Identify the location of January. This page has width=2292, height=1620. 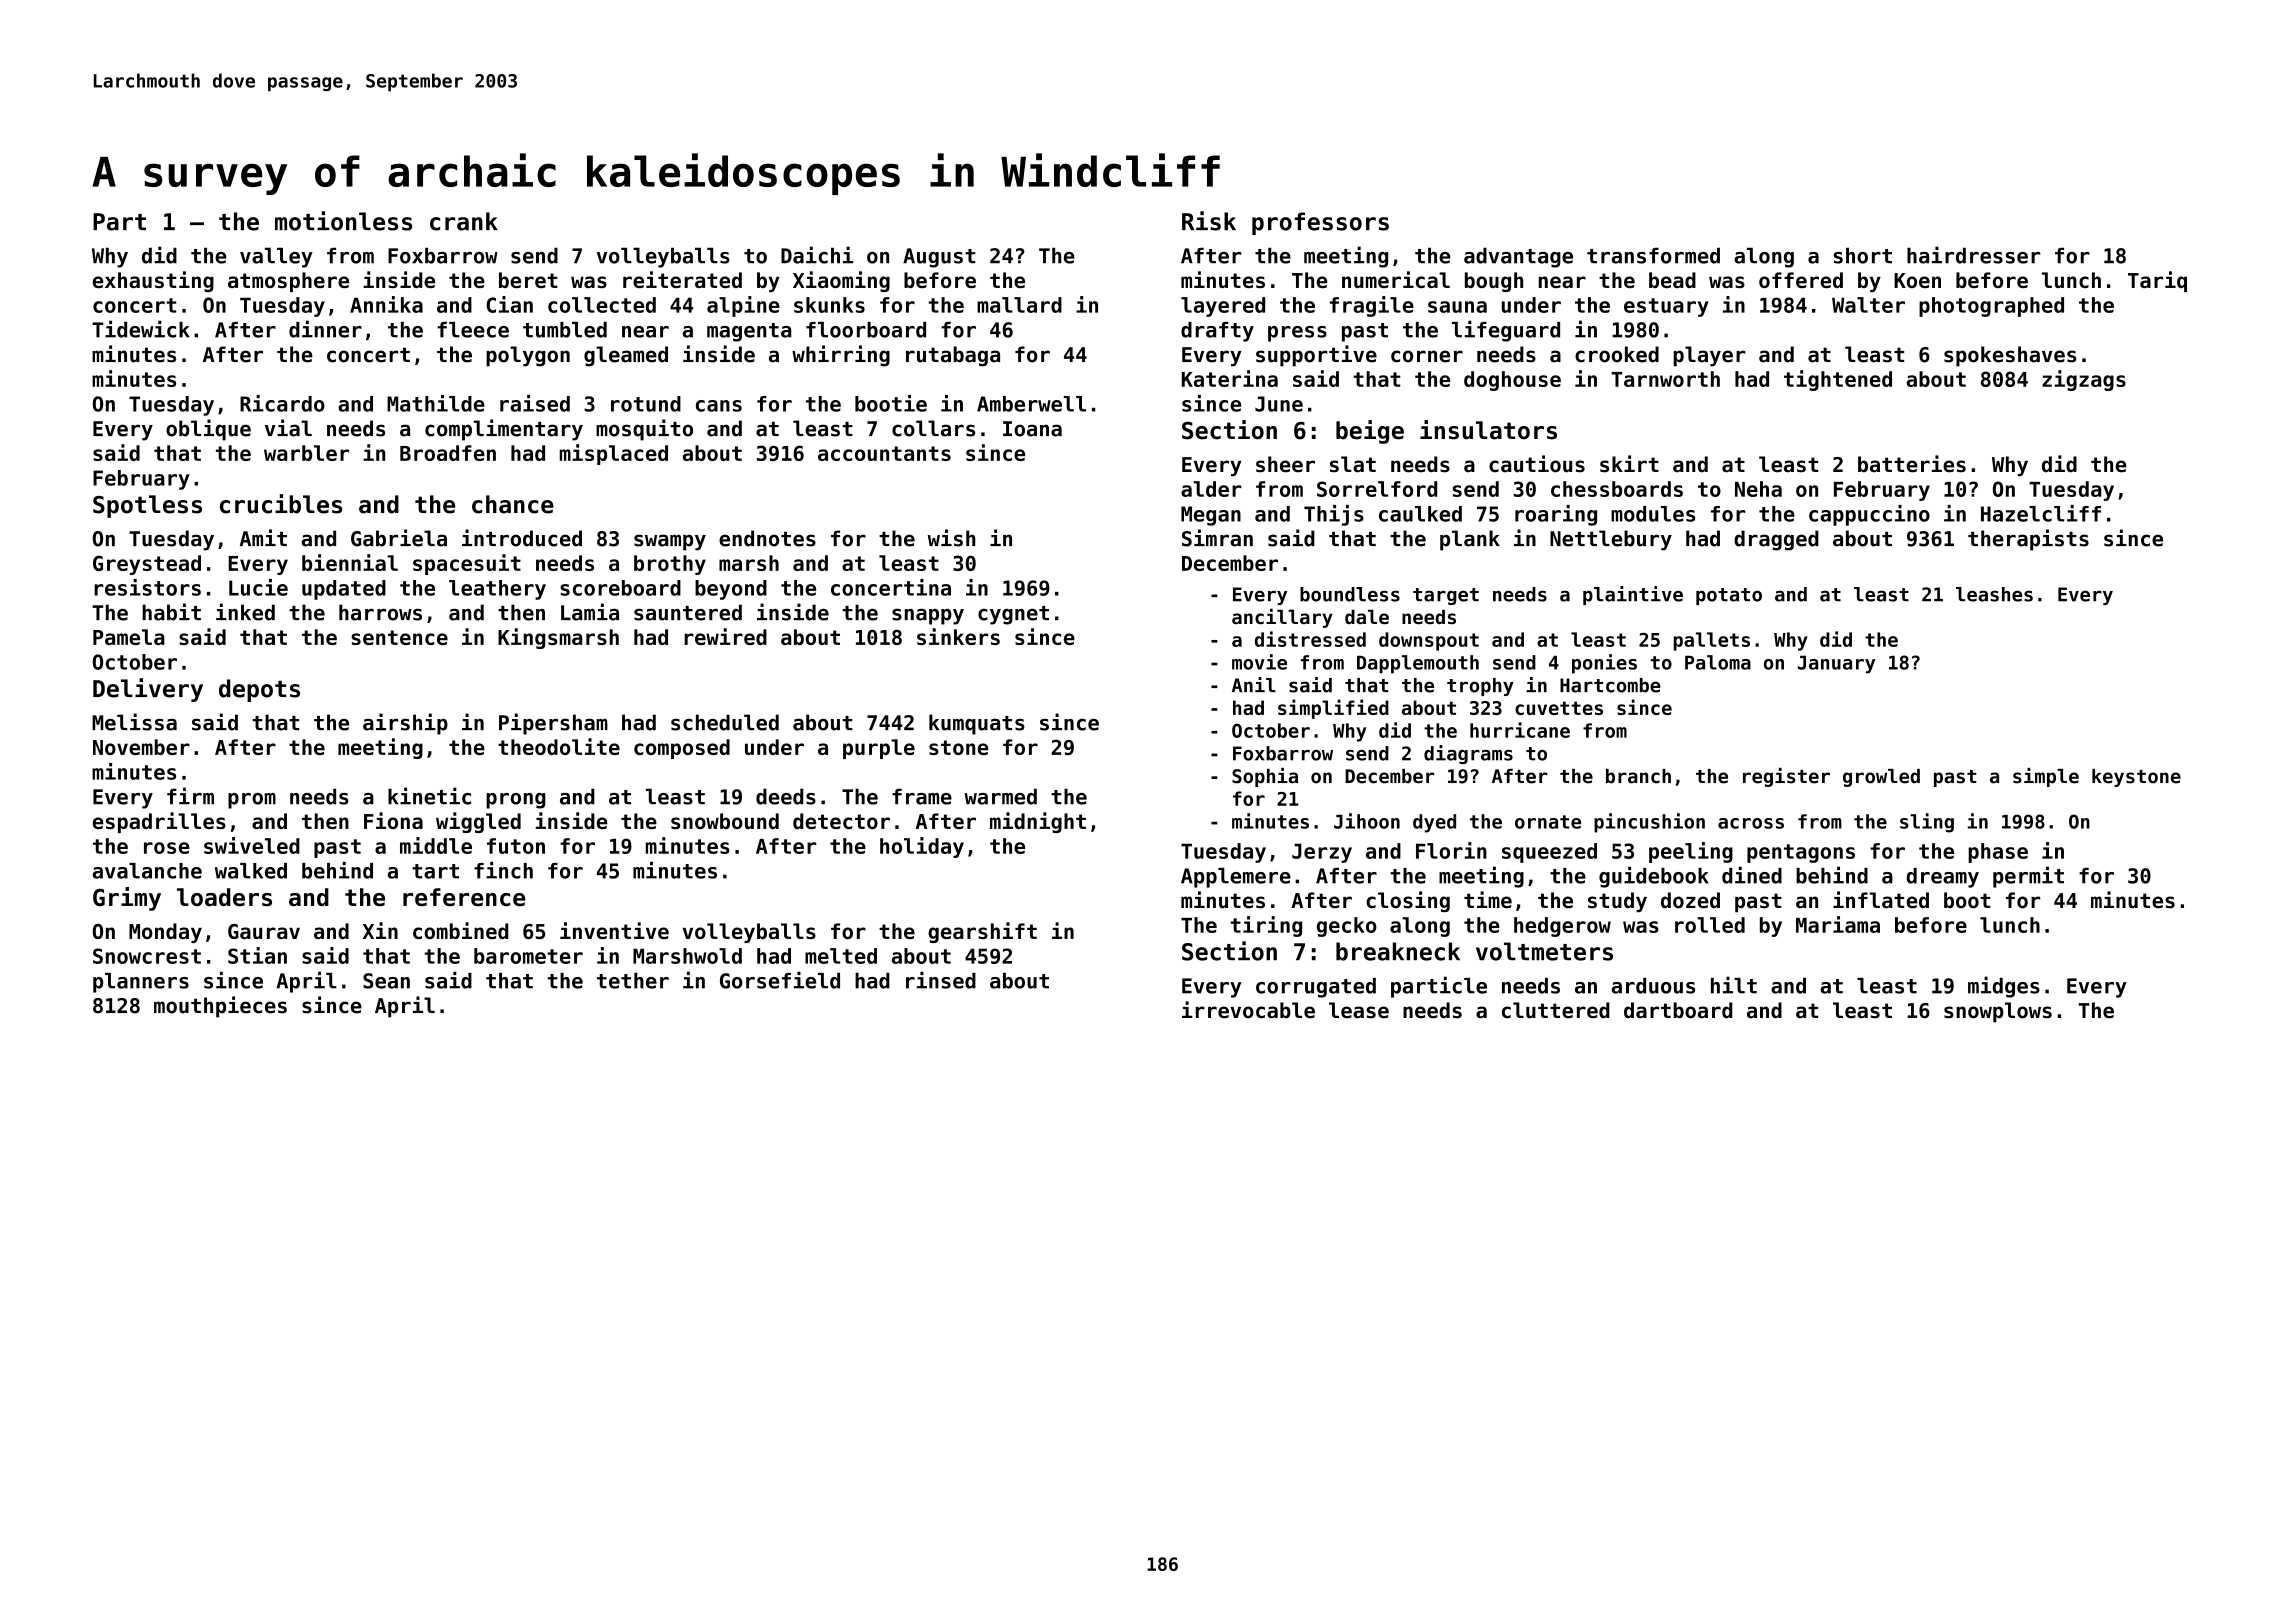
(1836, 664).
